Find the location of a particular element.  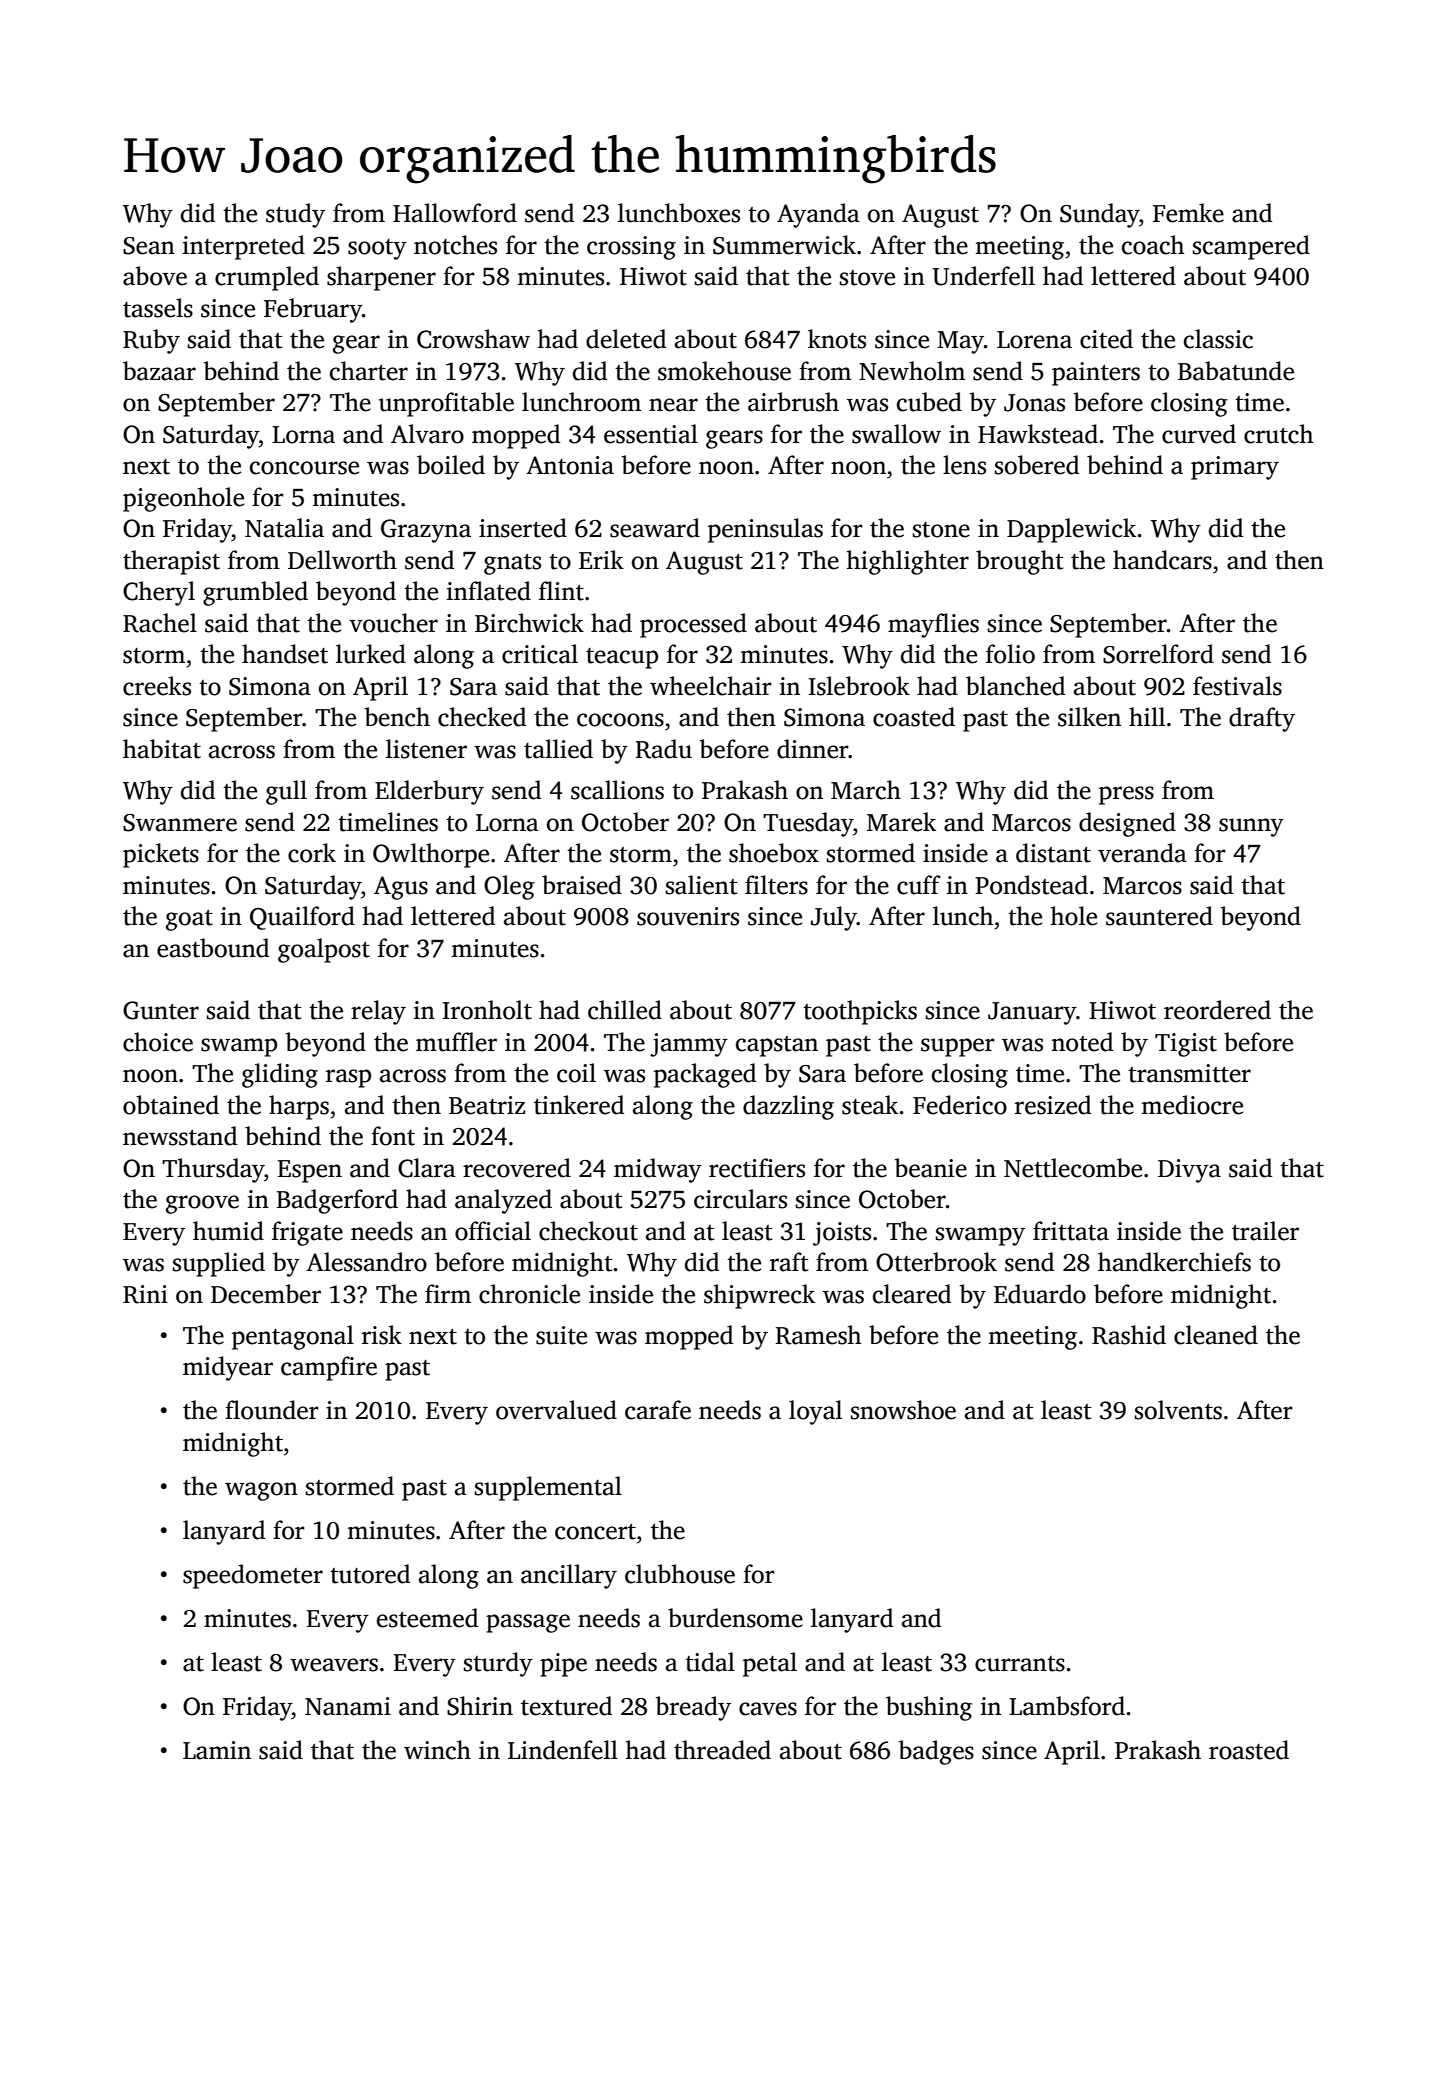

gliding is located at coordinates (280, 1075).
